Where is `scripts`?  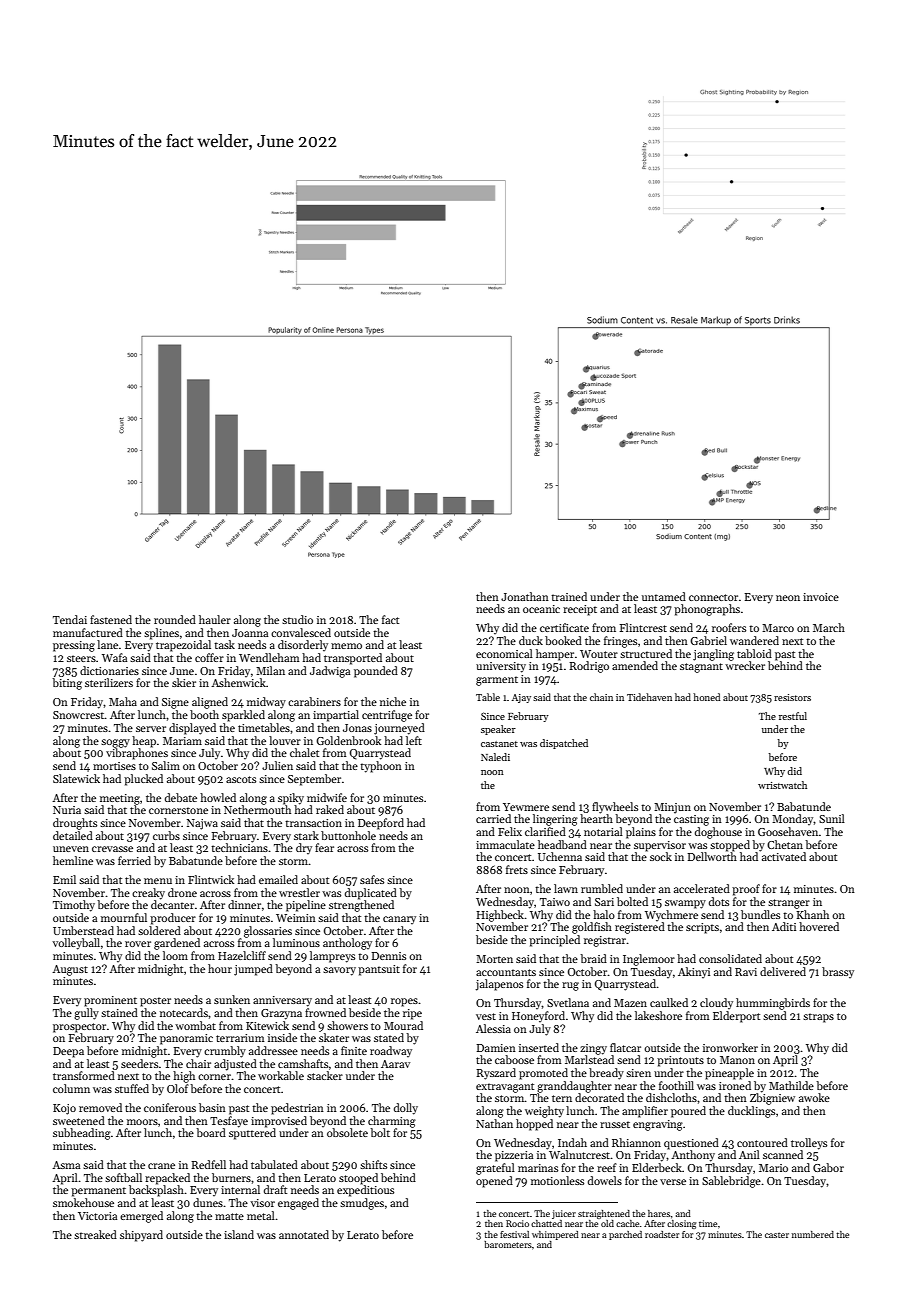 scripts is located at coordinates (702, 928).
